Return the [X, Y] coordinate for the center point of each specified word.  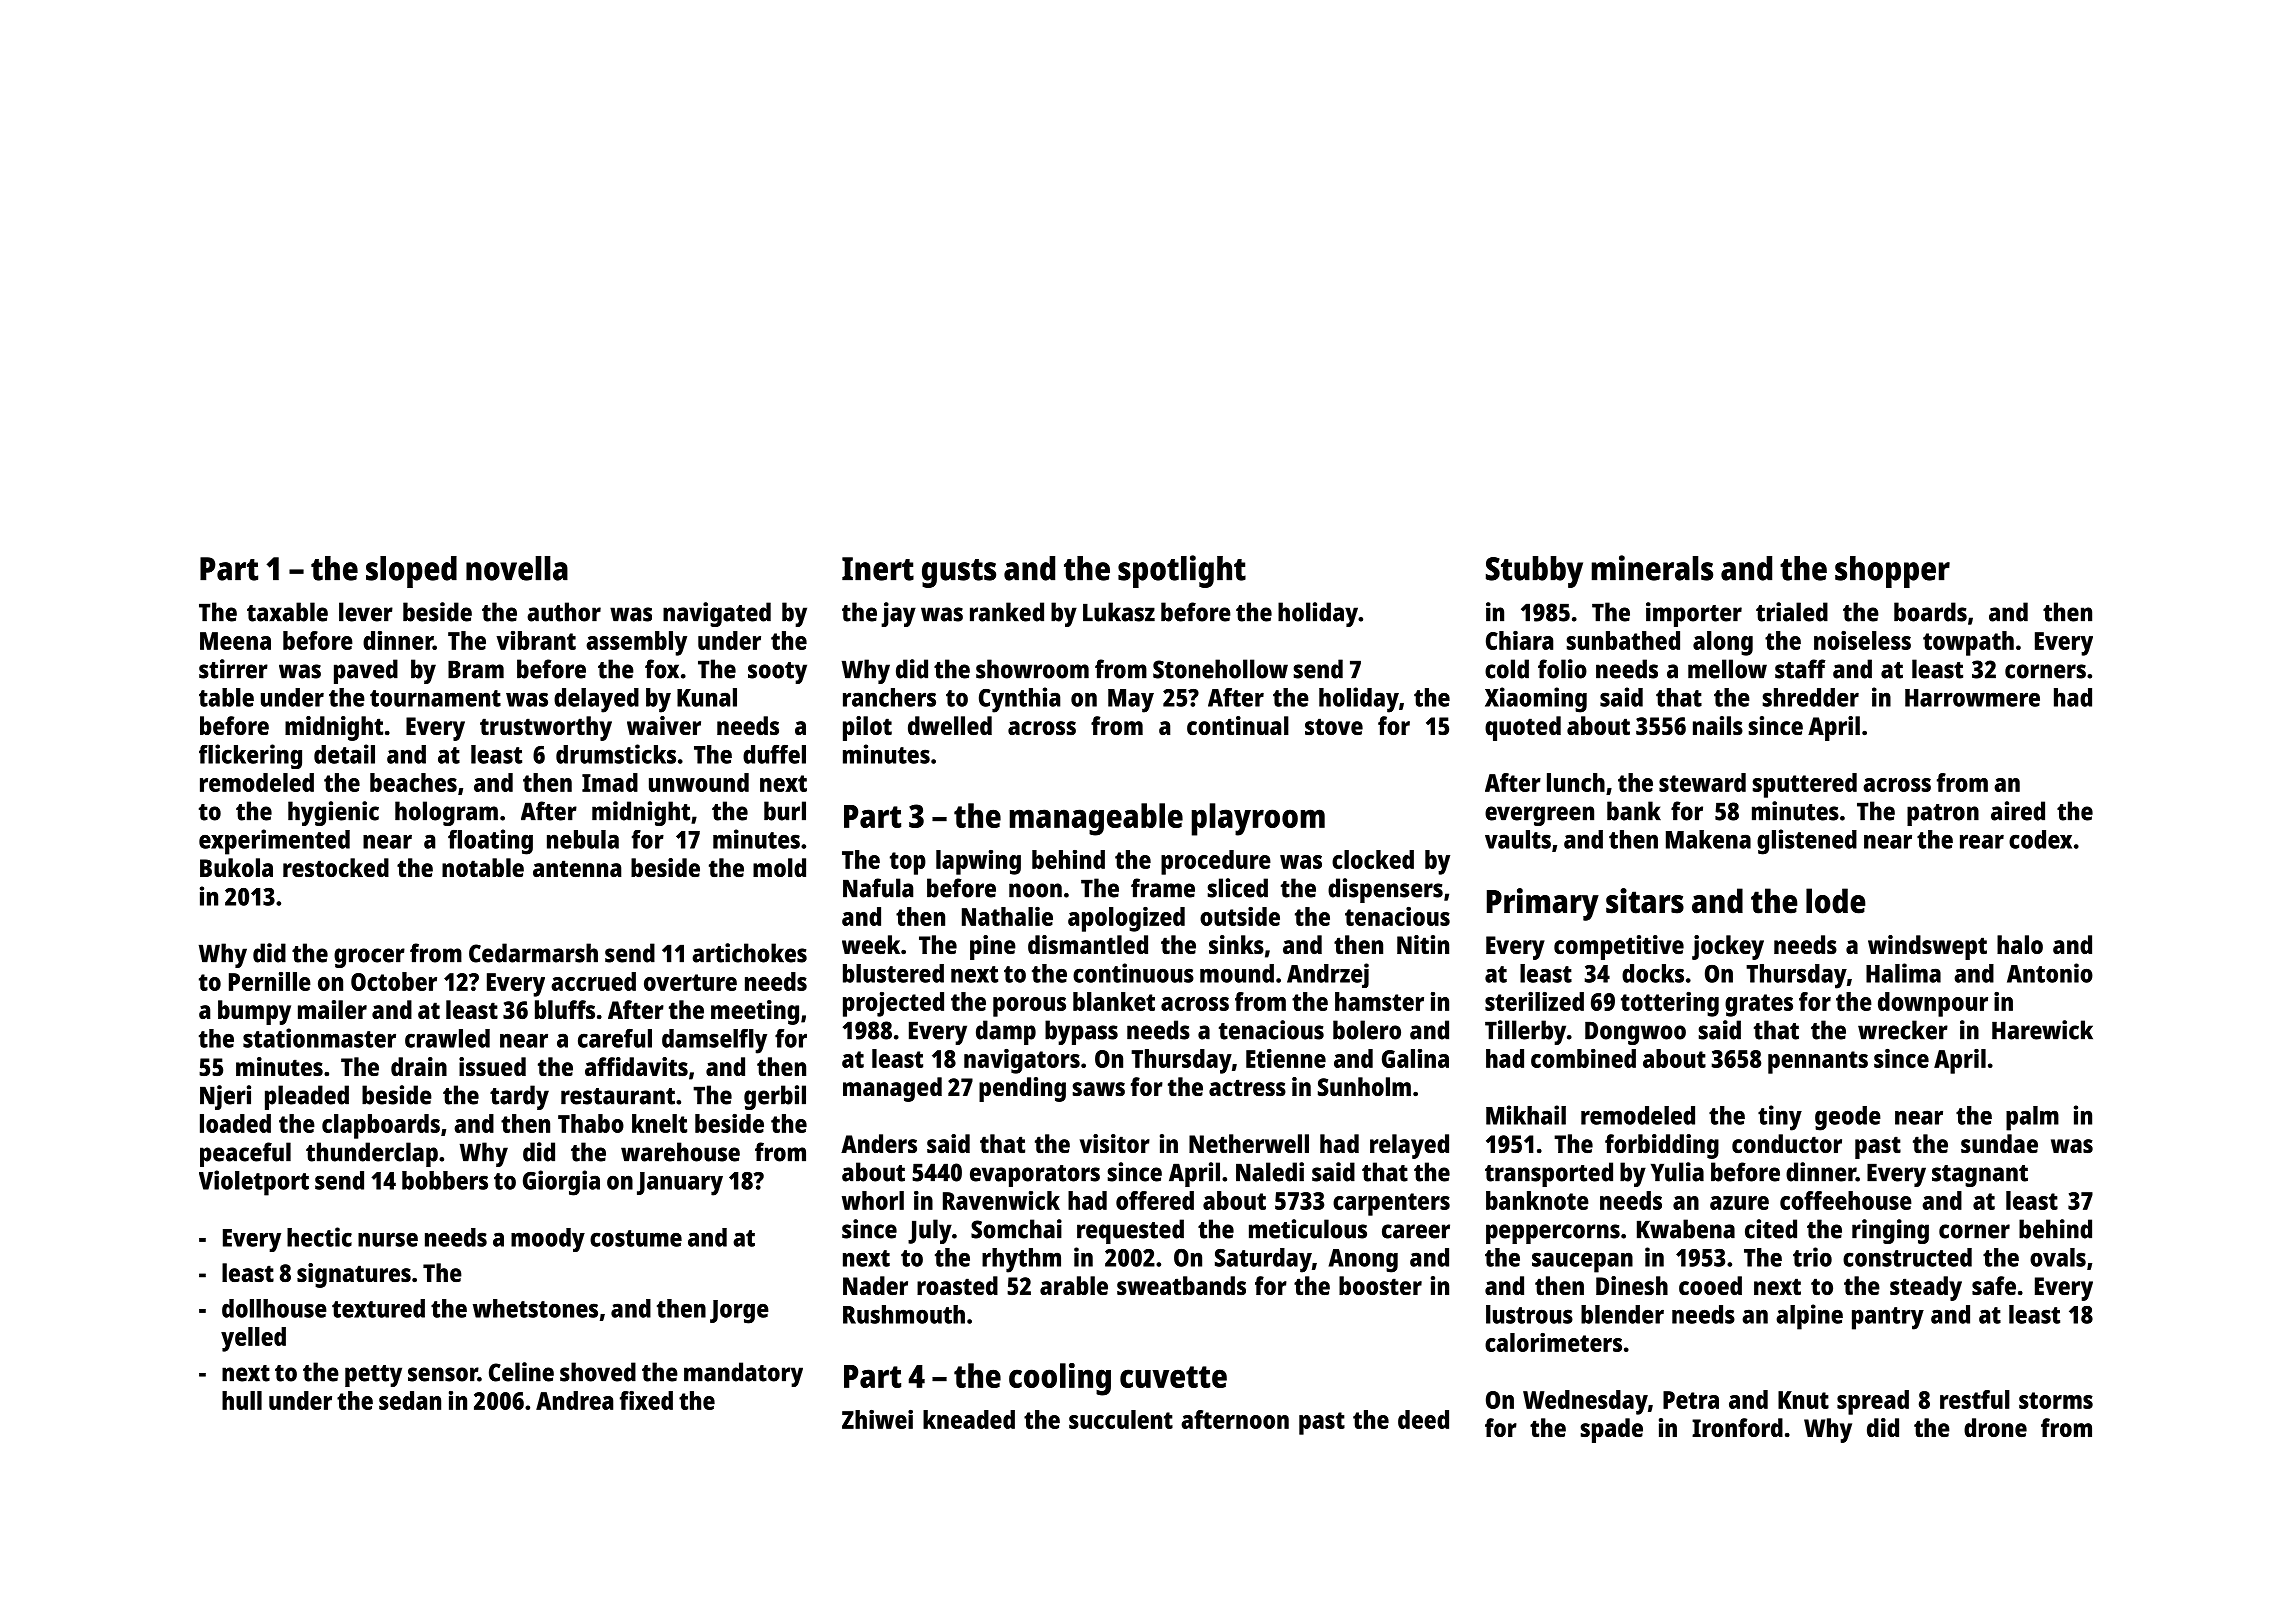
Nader [875, 1285]
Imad [610, 782]
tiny [1780, 1118]
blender [1622, 1314]
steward [1702, 782]
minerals [1652, 568]
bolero [1367, 1030]
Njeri [225, 1097]
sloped [411, 572]
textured [378, 1308]
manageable [1096, 819]
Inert [878, 569]
